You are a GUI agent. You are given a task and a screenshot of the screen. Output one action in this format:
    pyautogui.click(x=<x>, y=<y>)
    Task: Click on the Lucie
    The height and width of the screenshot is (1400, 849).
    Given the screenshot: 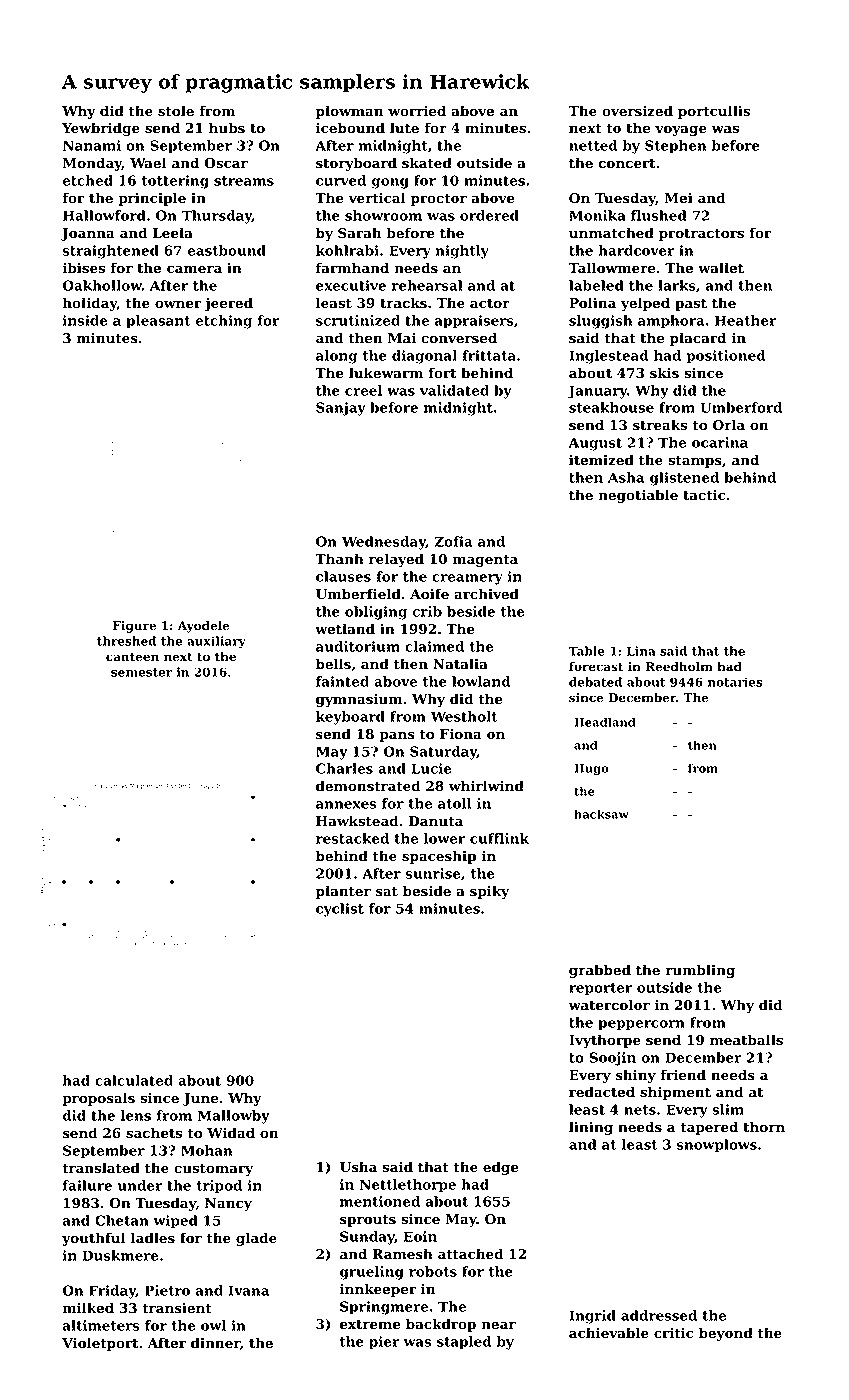 What is the action you would take?
    pyautogui.click(x=431, y=768)
